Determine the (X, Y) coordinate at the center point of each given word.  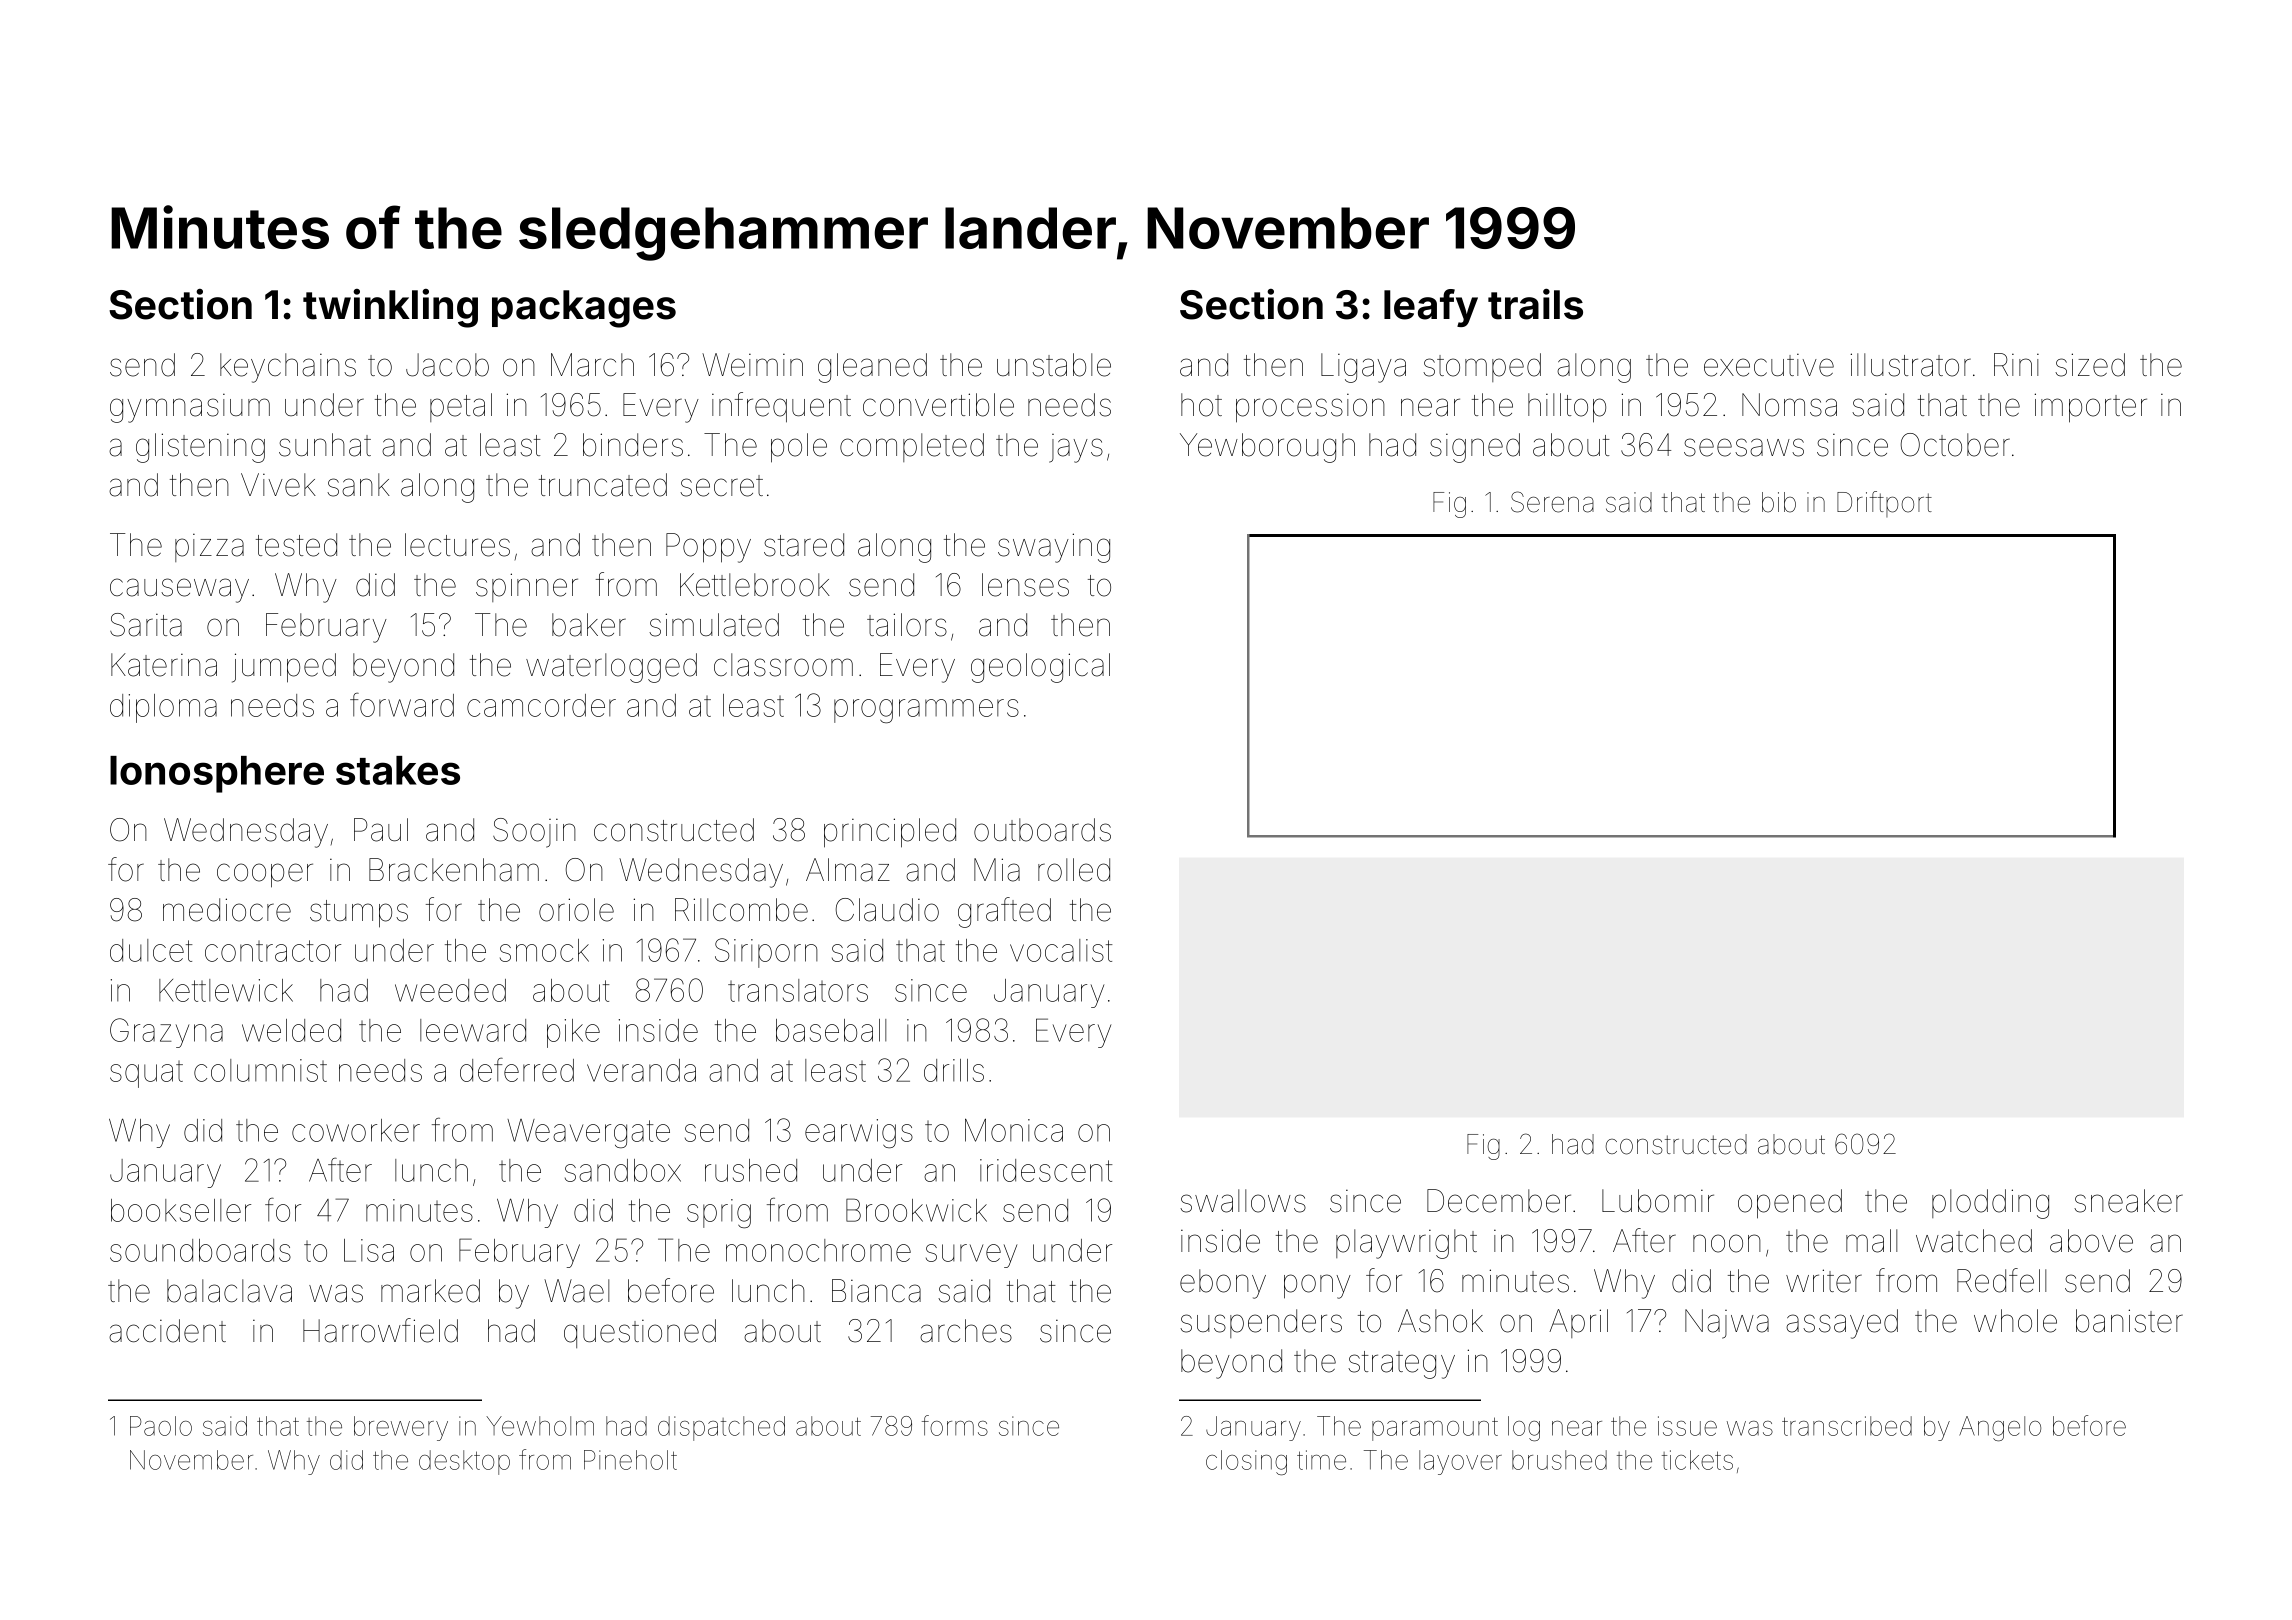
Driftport (1884, 504)
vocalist (1061, 950)
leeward (473, 1030)
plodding (1990, 1204)
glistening (200, 448)
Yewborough (1267, 448)
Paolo (161, 1426)
